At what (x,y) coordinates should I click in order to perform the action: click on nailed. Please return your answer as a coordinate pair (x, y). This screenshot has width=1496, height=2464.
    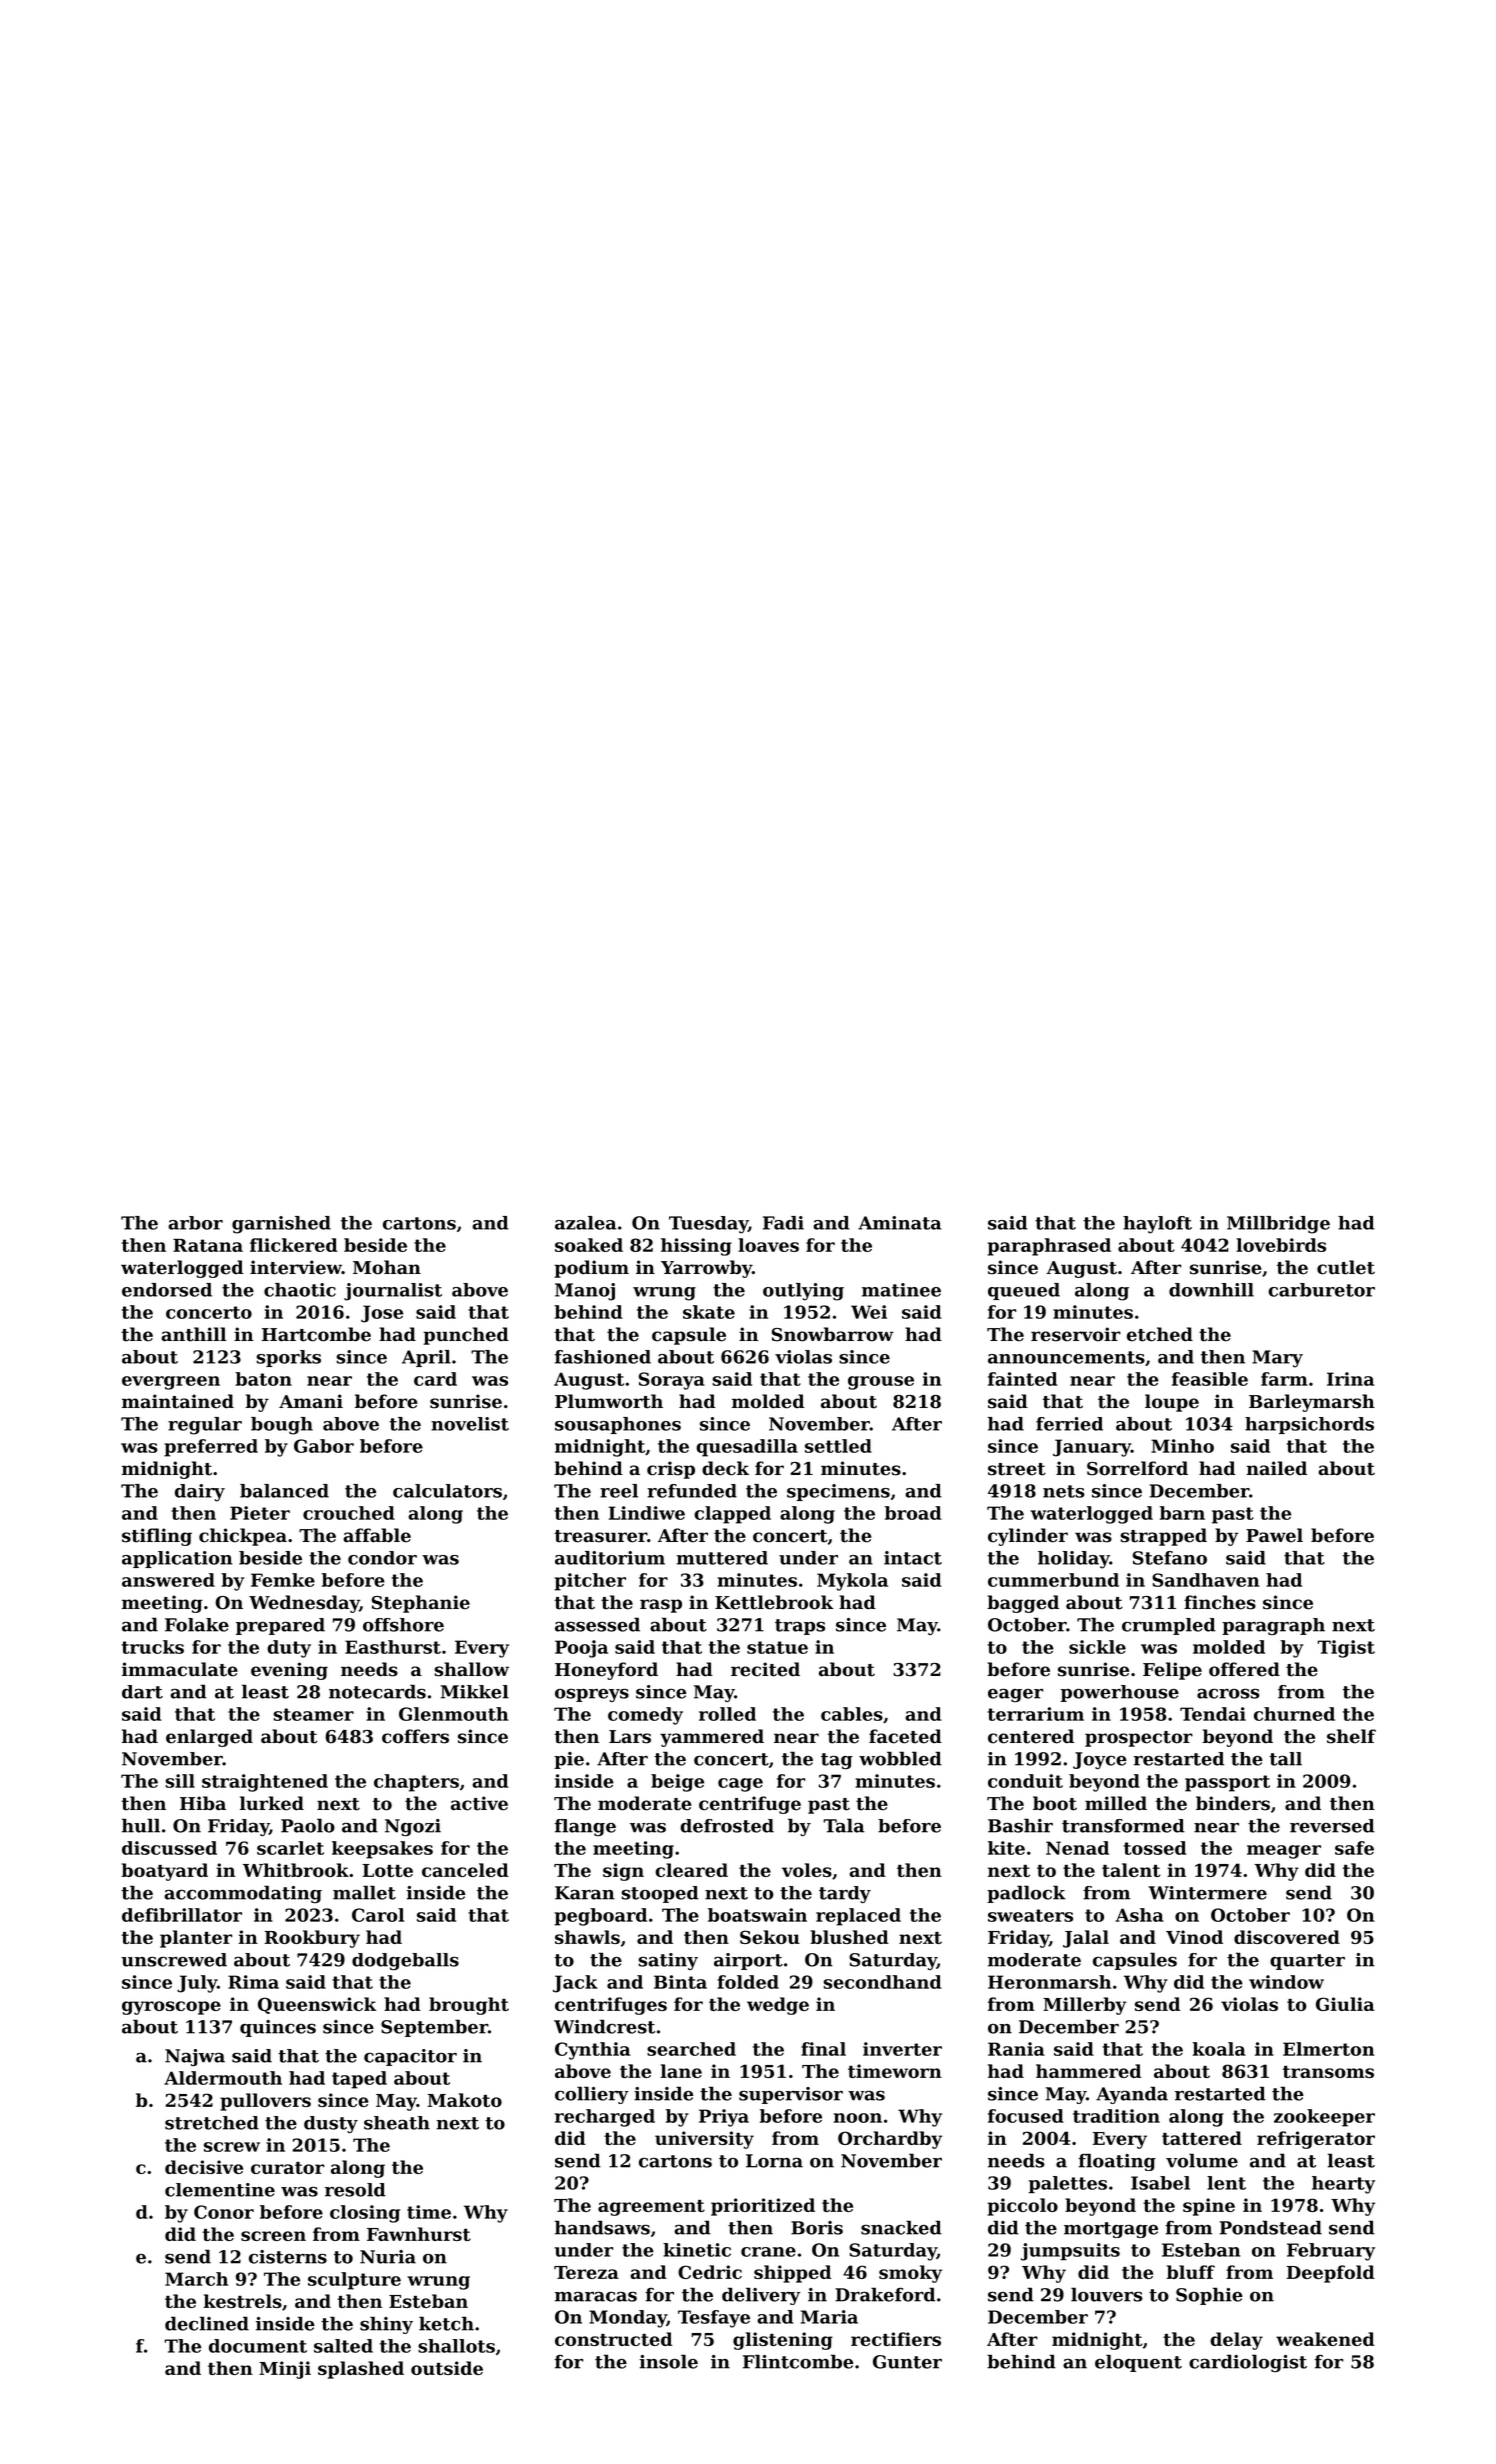
    Looking at the image, I should click on (1276, 1468).
